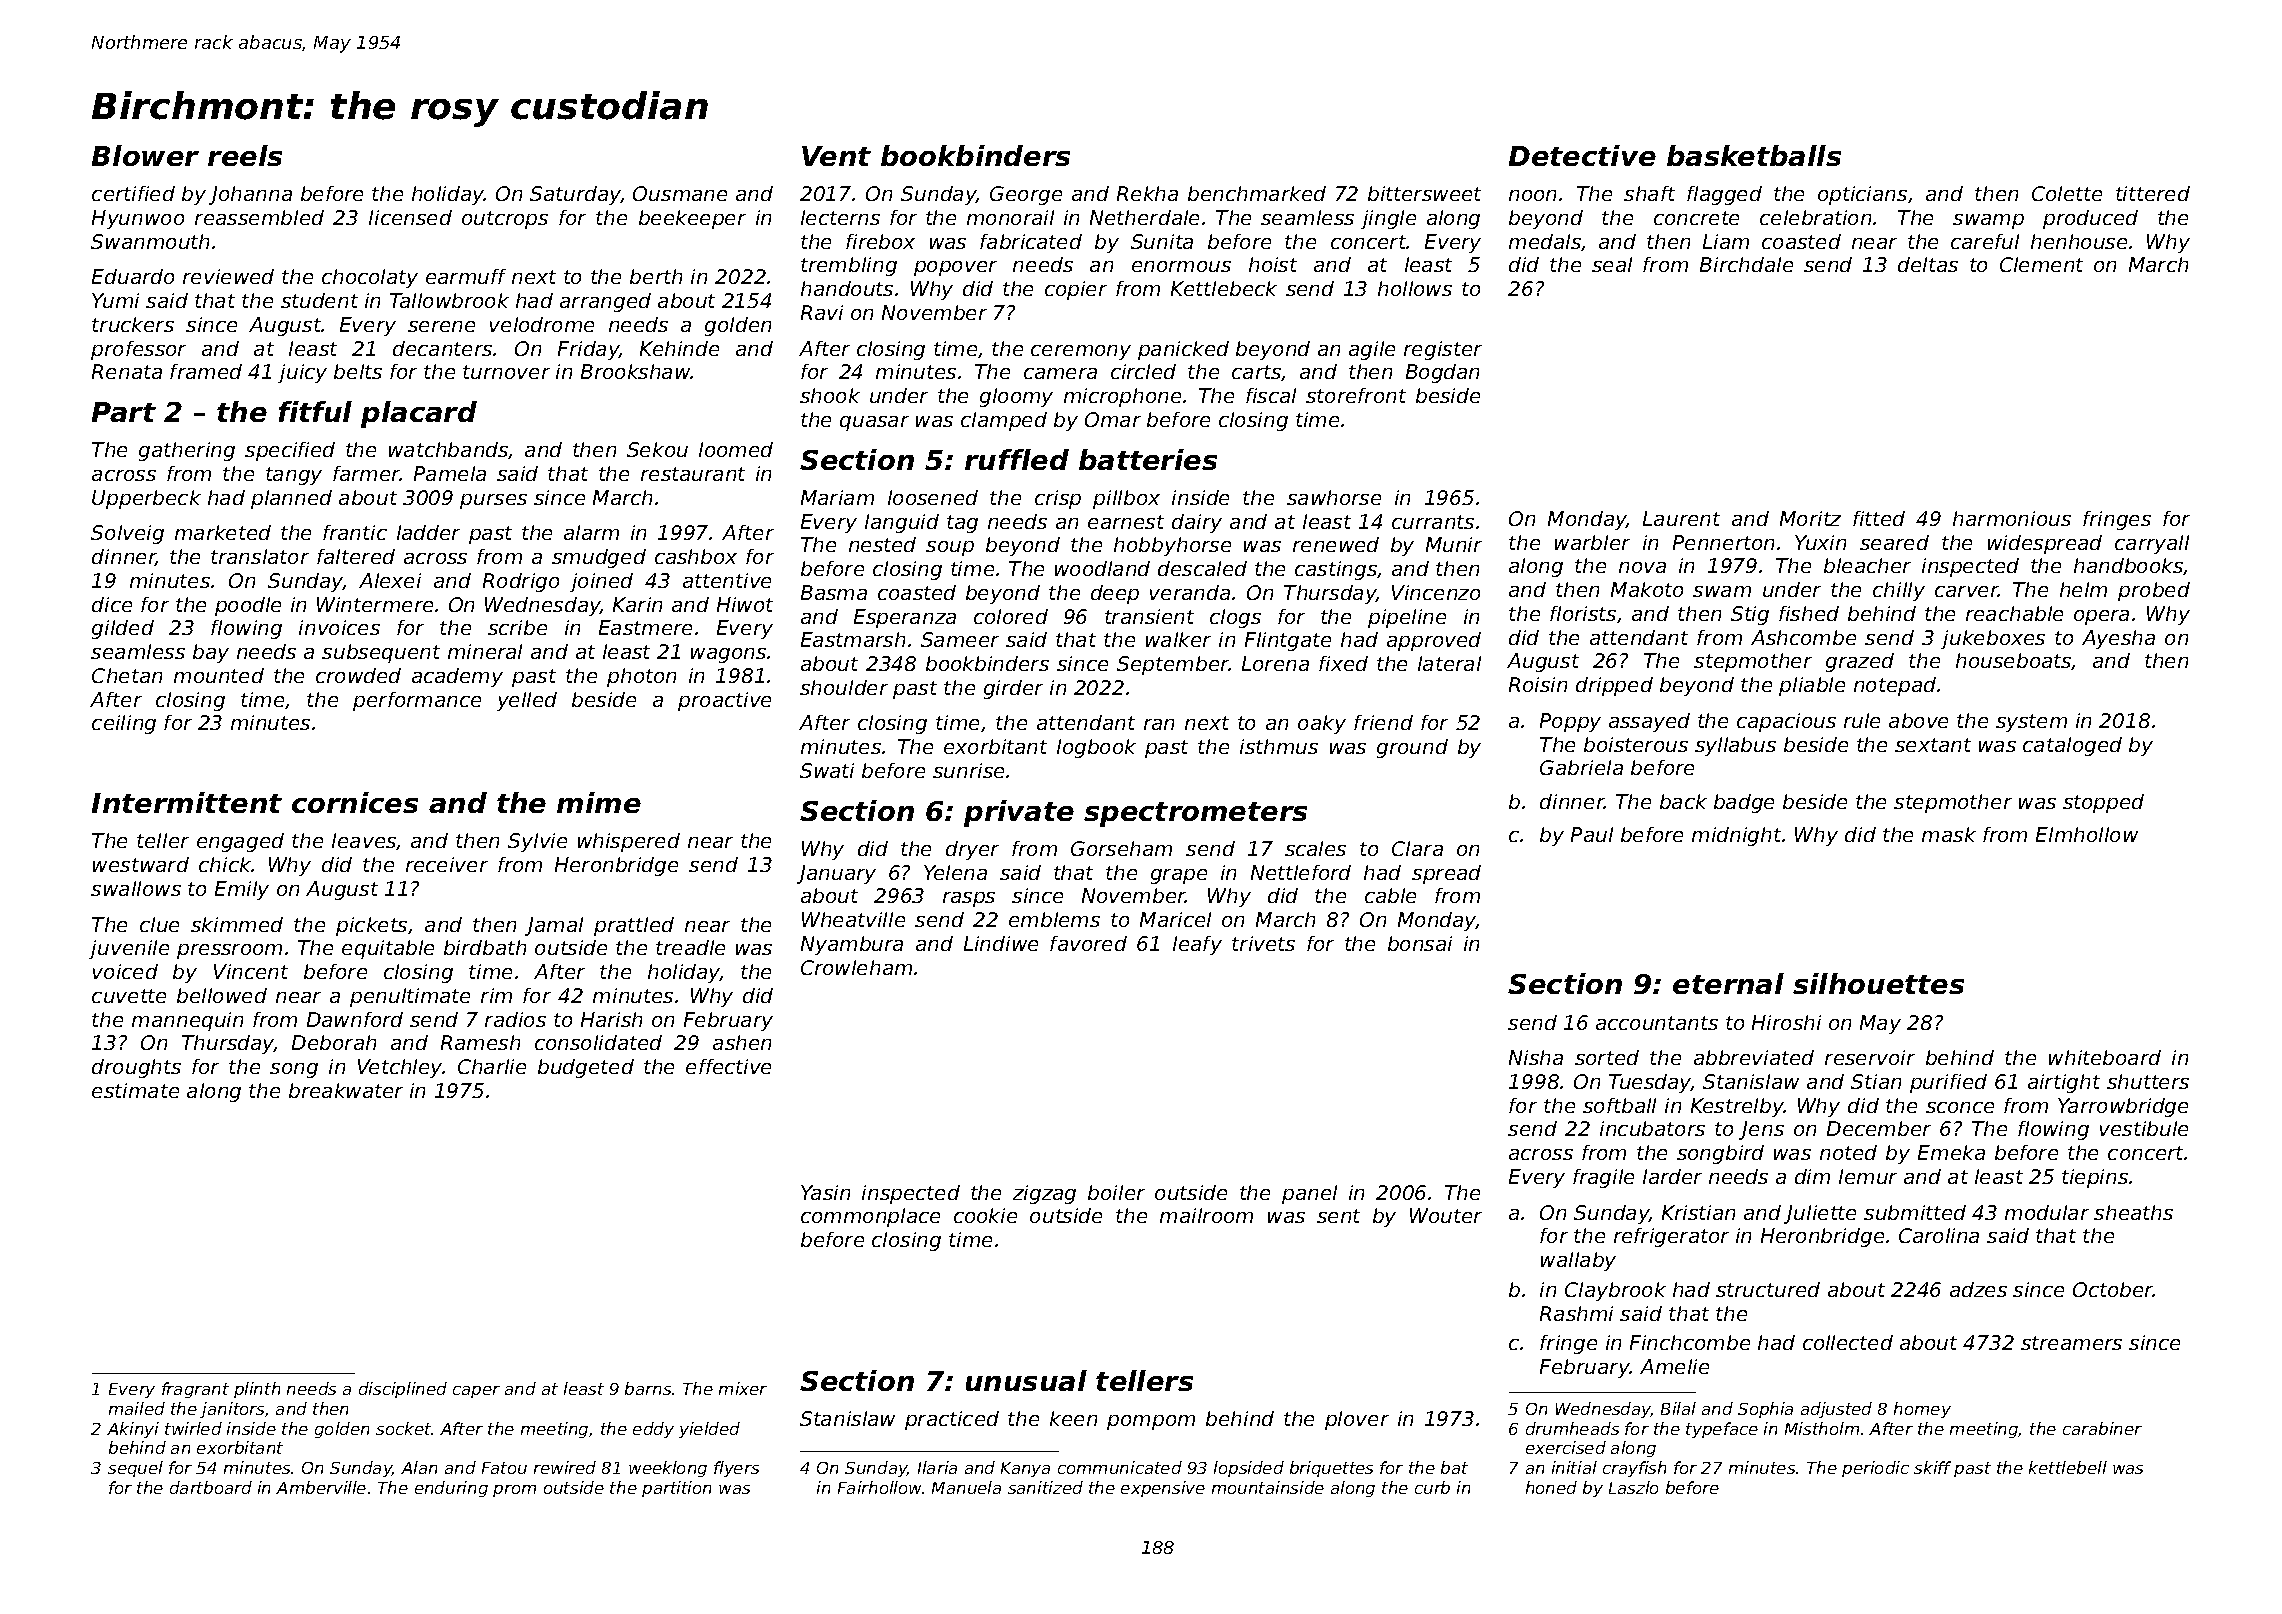 The height and width of the screenshot is (1614, 2282). I want to click on sawhorse, so click(1334, 497).
